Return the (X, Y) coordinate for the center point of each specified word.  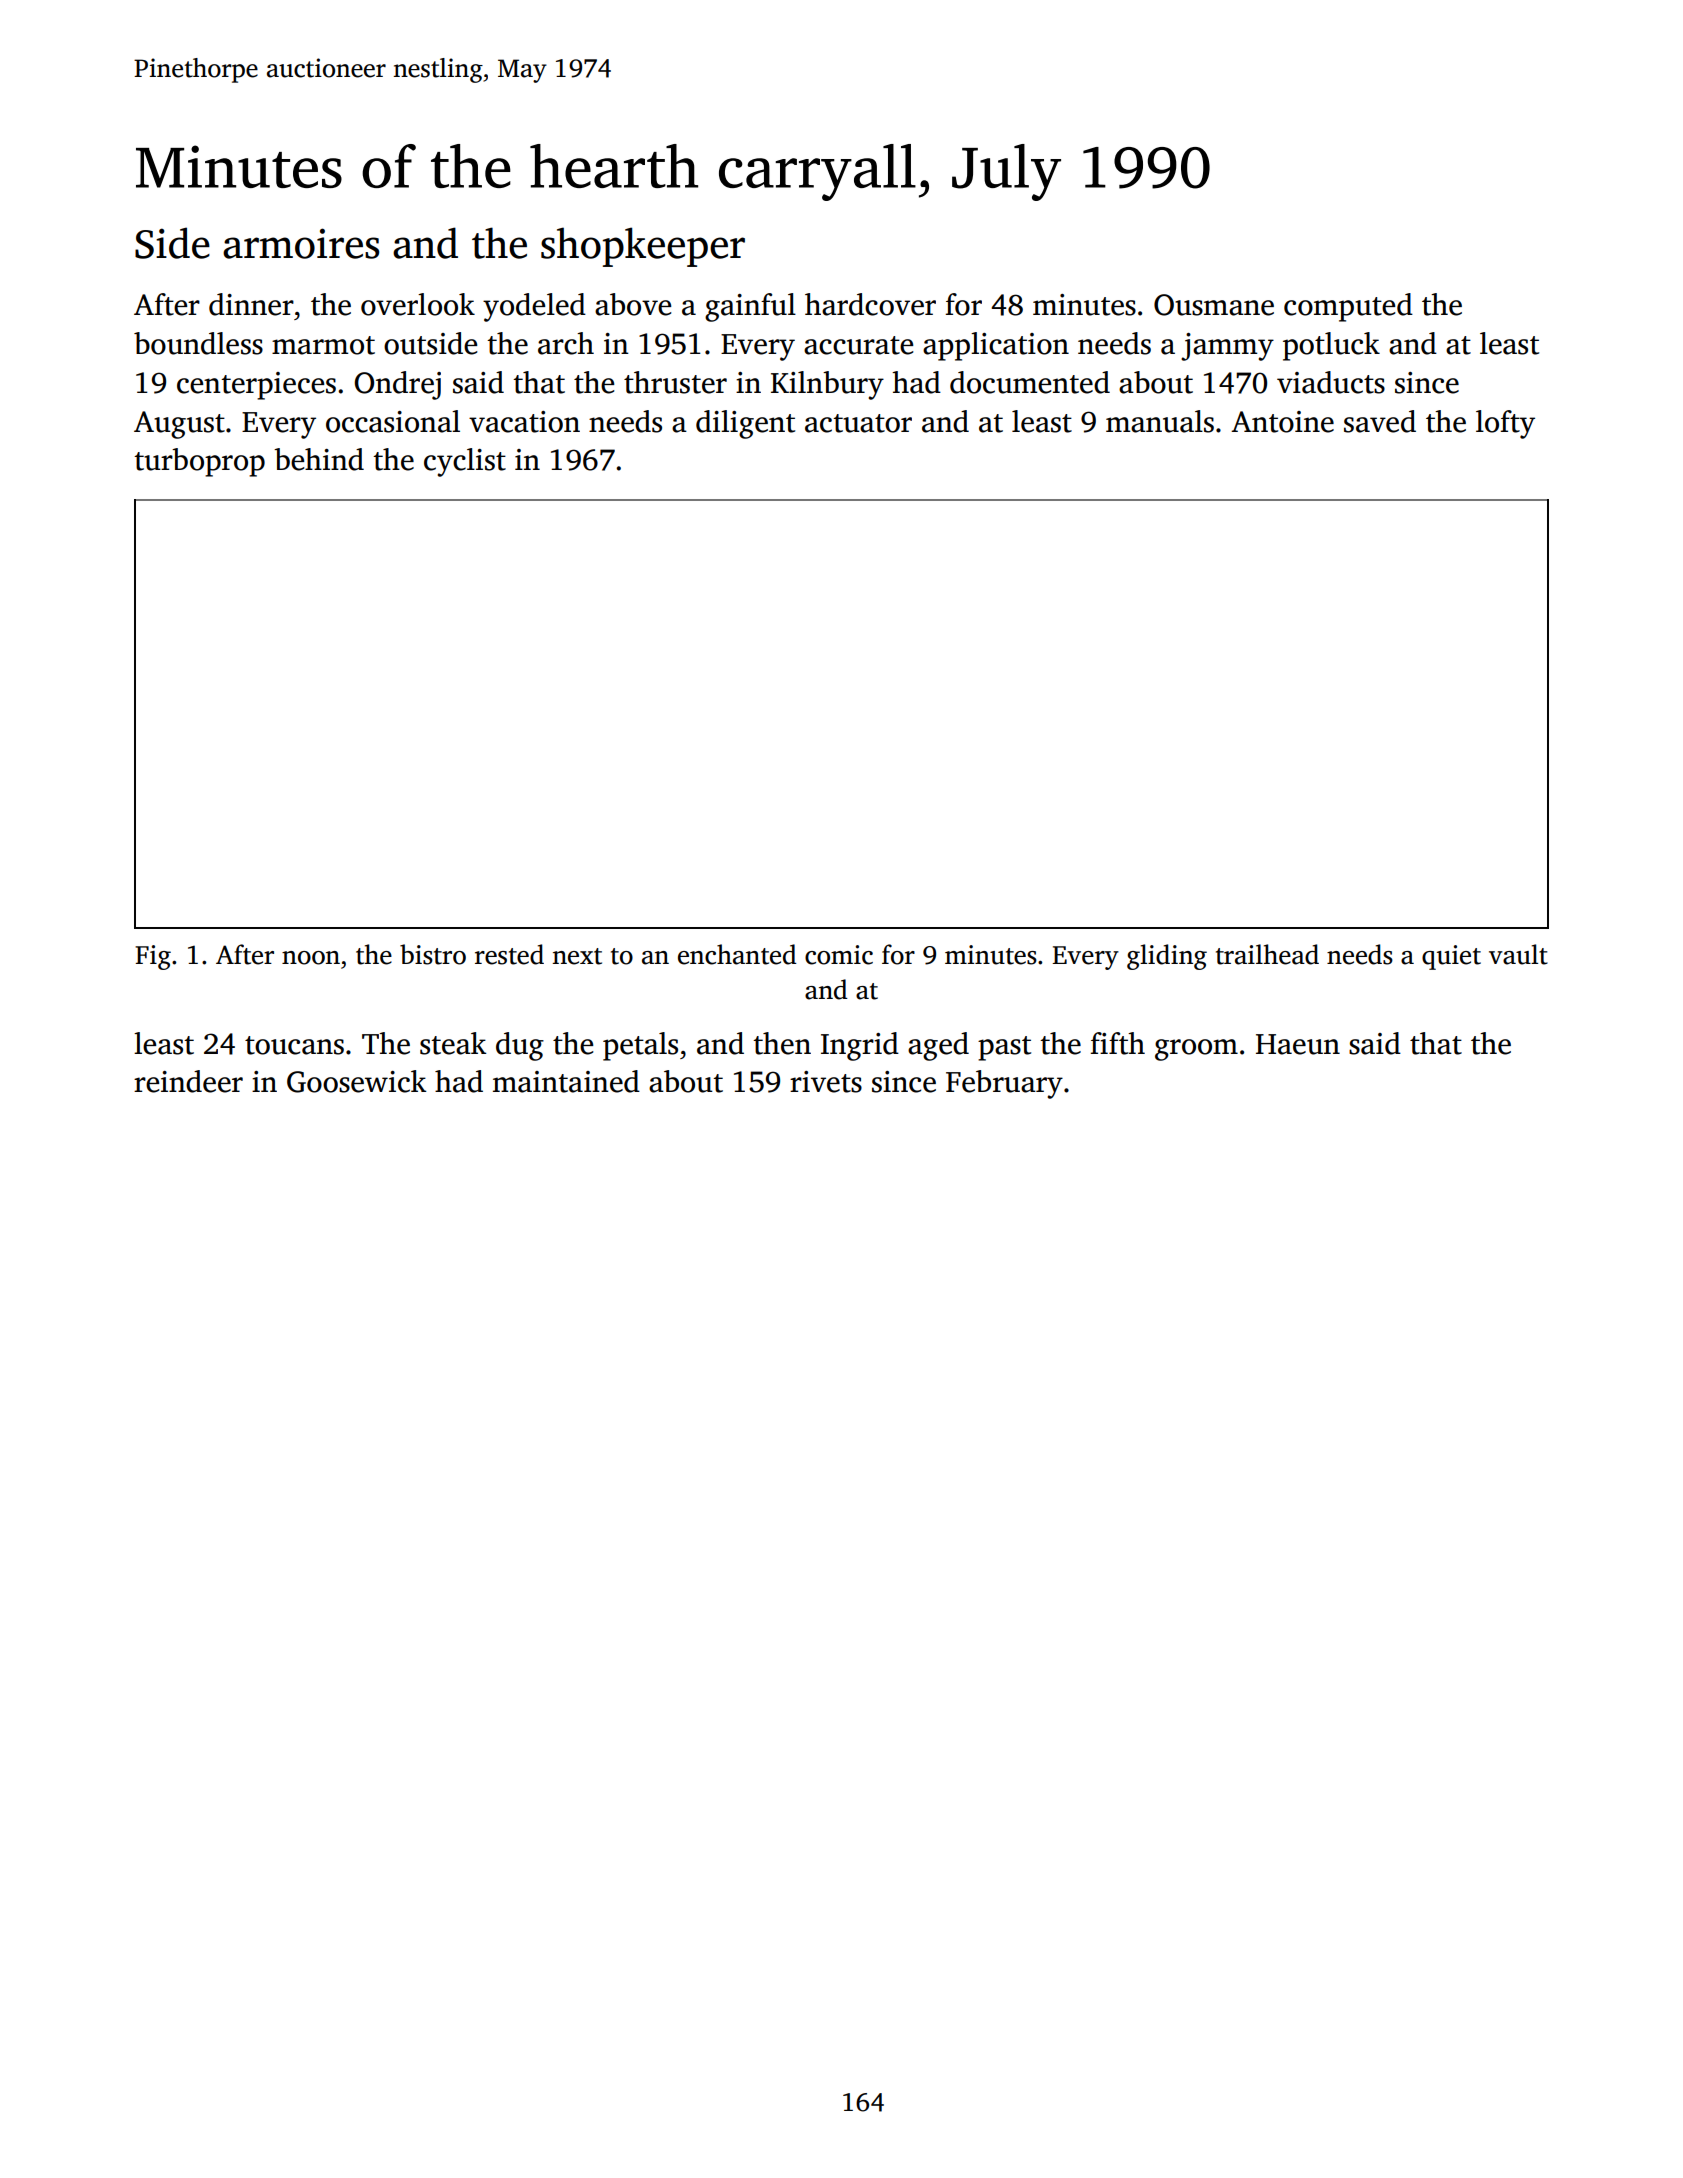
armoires (301, 243)
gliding (1167, 957)
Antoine (1282, 422)
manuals (1160, 421)
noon (311, 958)
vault (1518, 954)
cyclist (465, 462)
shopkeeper (643, 247)
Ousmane (1214, 305)
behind (319, 459)
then (782, 1043)
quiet (1451, 957)
